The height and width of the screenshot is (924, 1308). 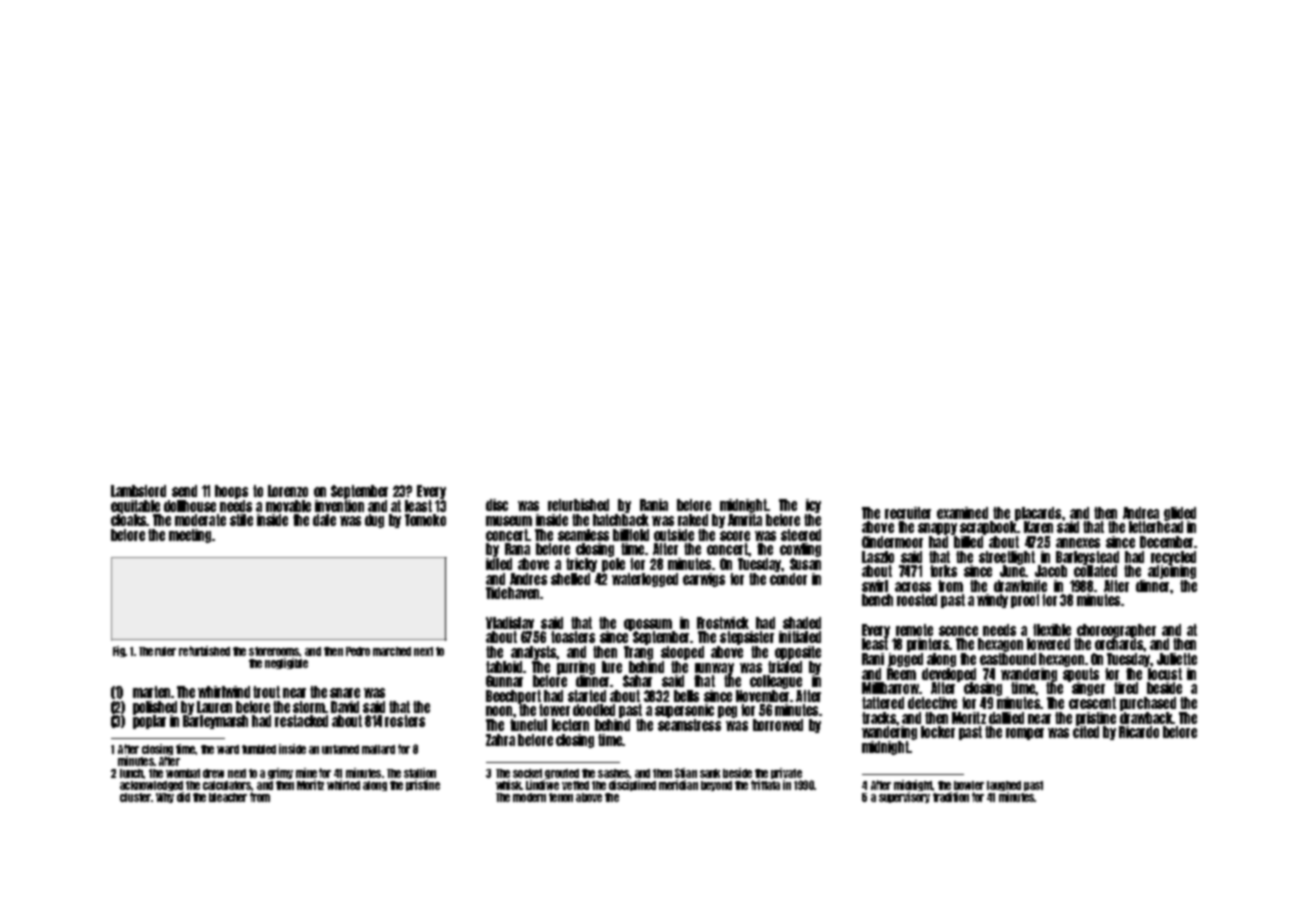 I want to click on Lambsford, so click(x=138, y=491).
